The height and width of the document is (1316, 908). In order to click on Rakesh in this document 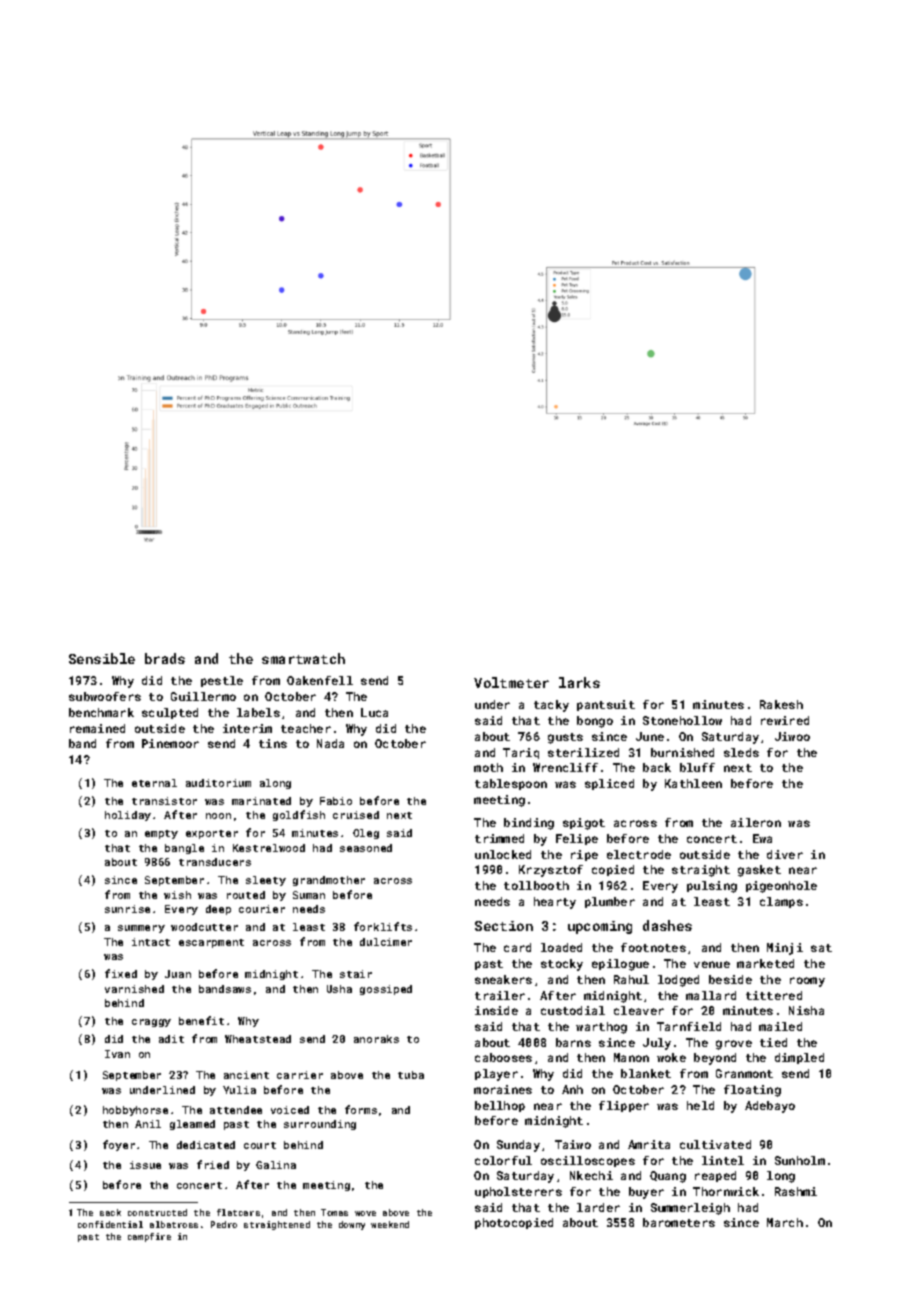, I will do `click(781, 704)`.
